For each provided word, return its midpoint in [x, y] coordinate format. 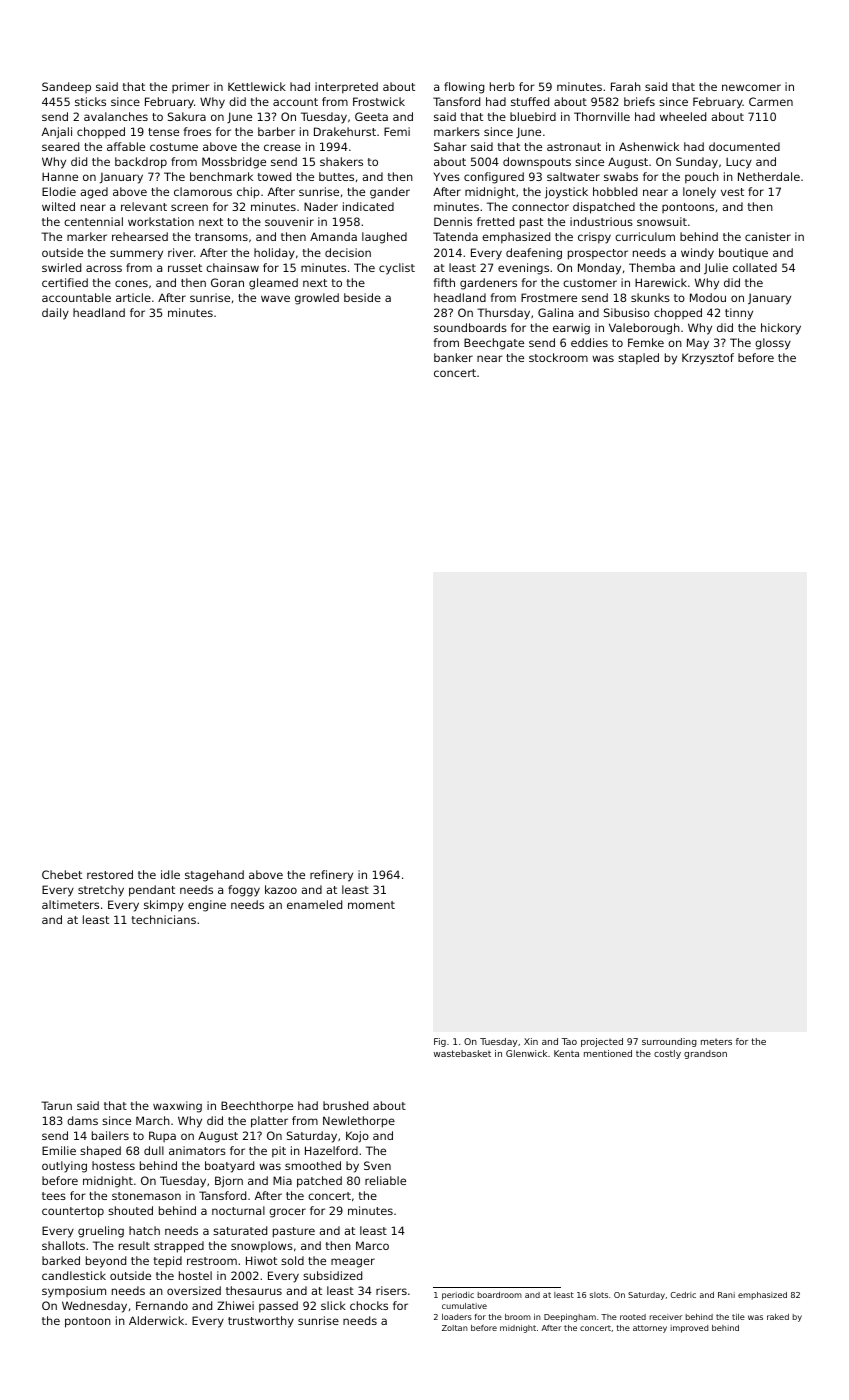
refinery [331, 876]
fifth [444, 282]
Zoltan [455, 1328]
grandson [705, 1054]
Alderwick [156, 1320]
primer [191, 87]
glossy [773, 344]
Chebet [62, 874]
